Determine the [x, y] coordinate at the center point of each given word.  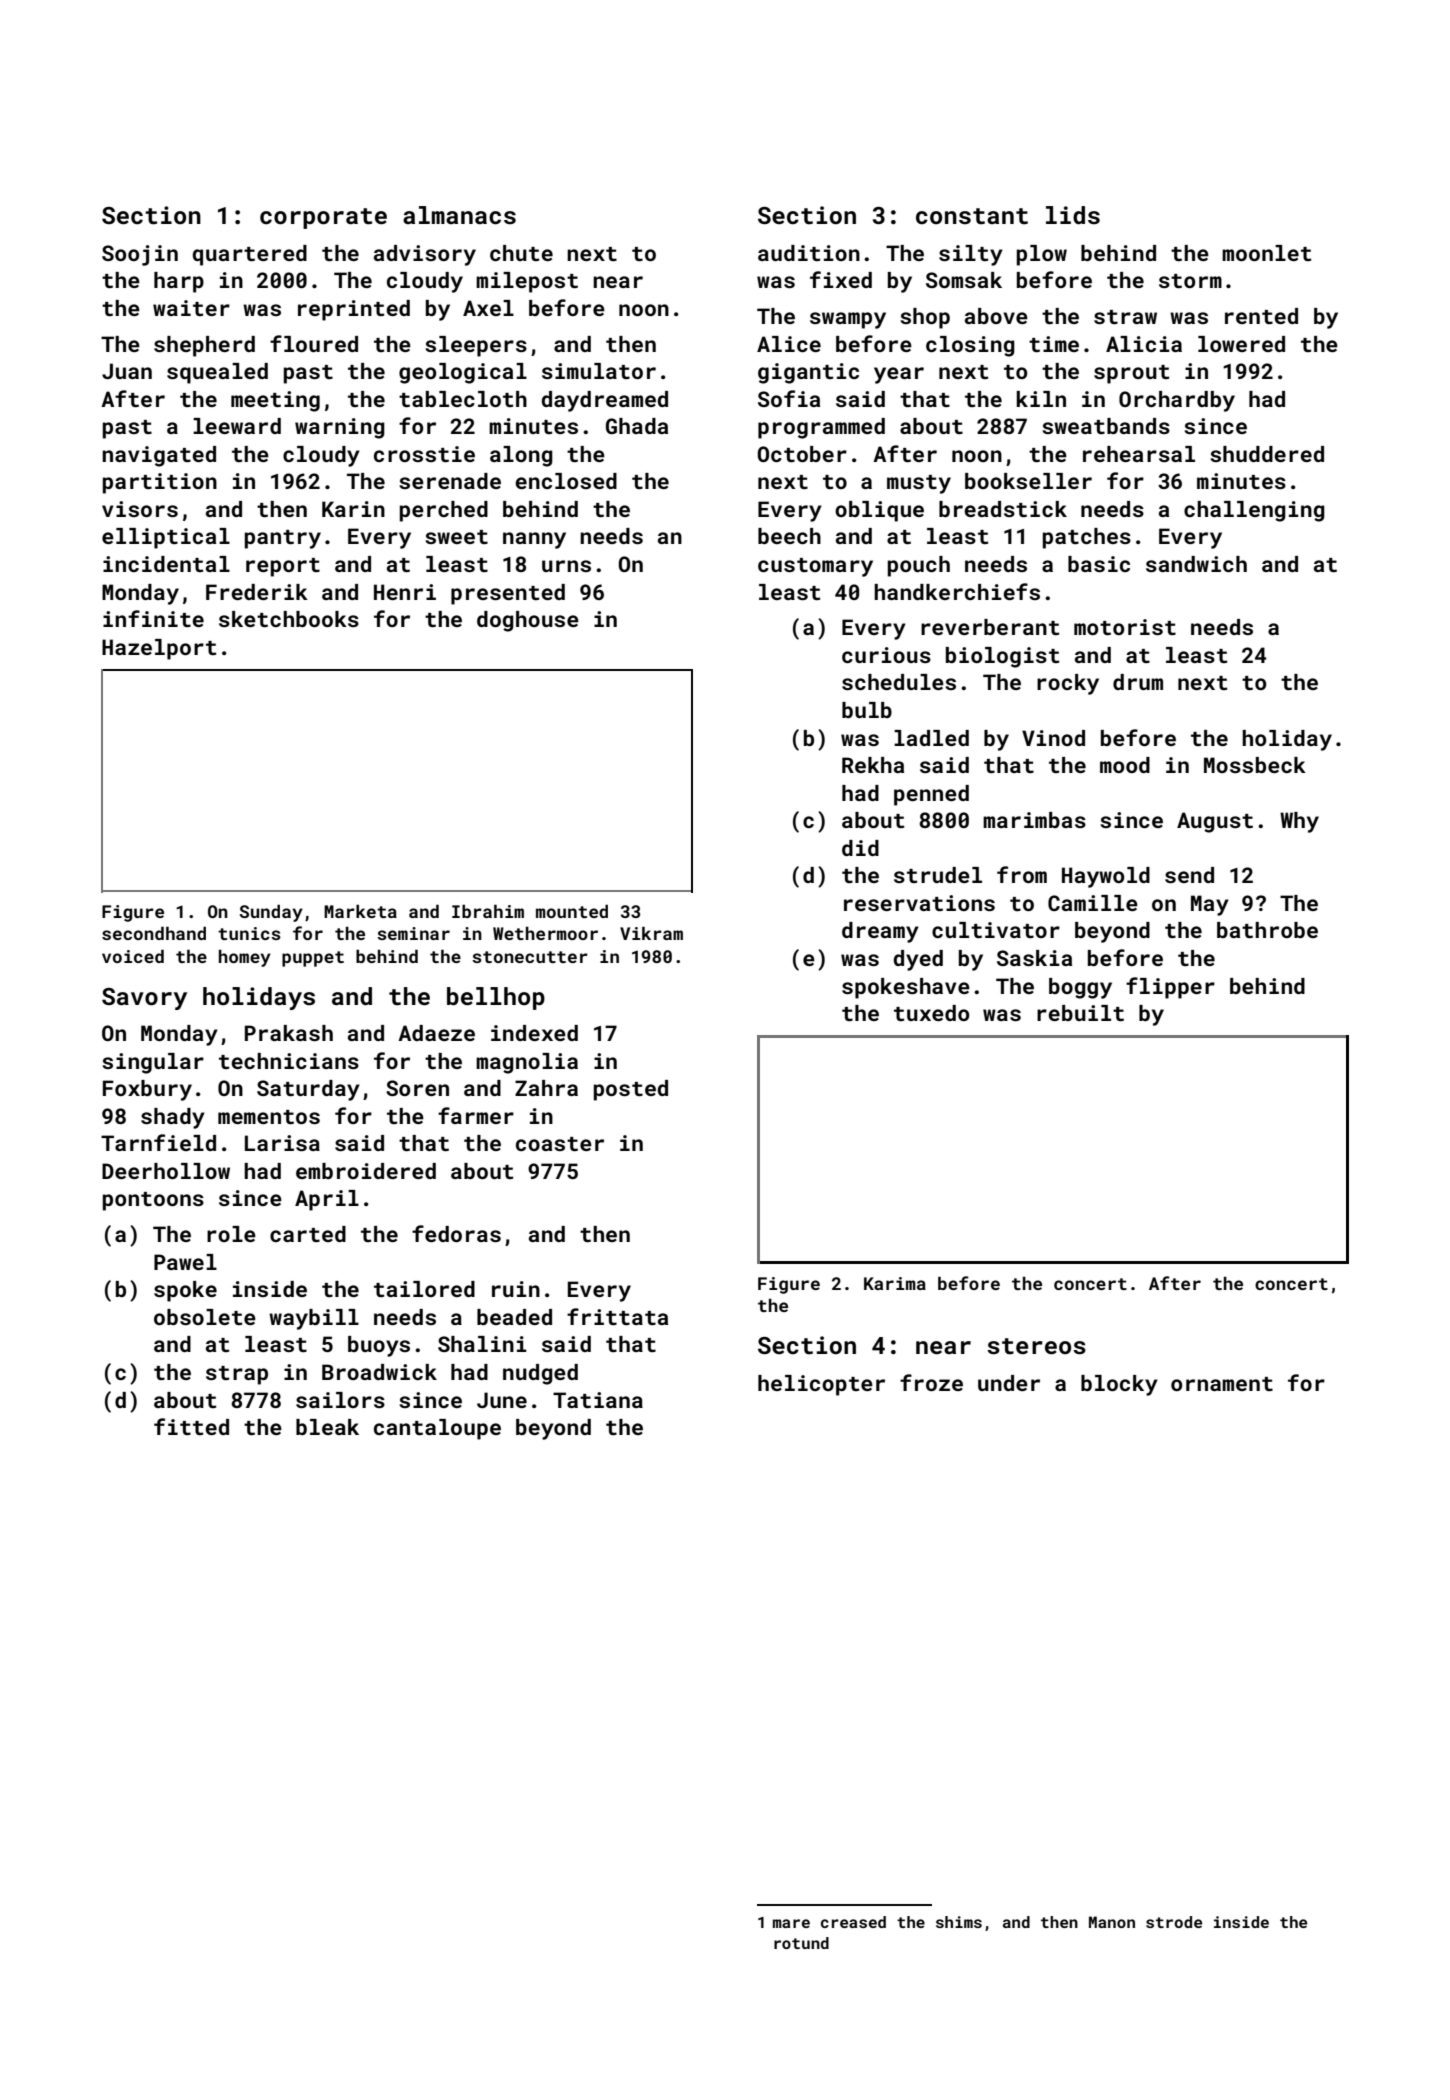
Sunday [271, 913]
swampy [848, 320]
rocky [1068, 684]
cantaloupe [437, 1429]
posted [631, 1090]
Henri [405, 592]
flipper [1170, 988]
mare [791, 1923]
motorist [1125, 627]
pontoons [153, 1201]
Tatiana [598, 1400]
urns [566, 566]
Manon [1112, 1922]
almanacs [459, 215]
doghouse [528, 621]
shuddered [1267, 454]
